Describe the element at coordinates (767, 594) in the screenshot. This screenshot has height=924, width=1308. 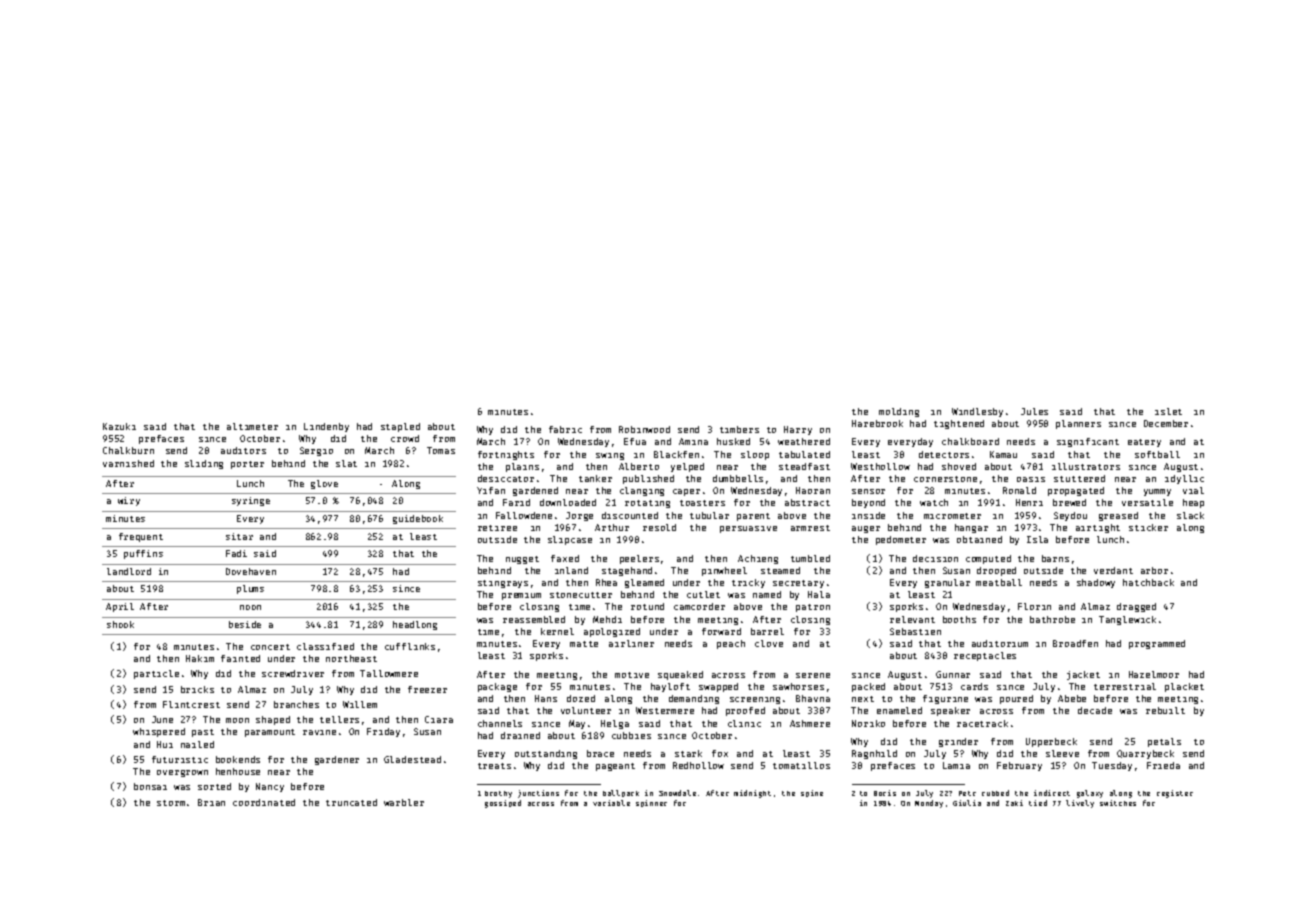
I see `named` at that location.
